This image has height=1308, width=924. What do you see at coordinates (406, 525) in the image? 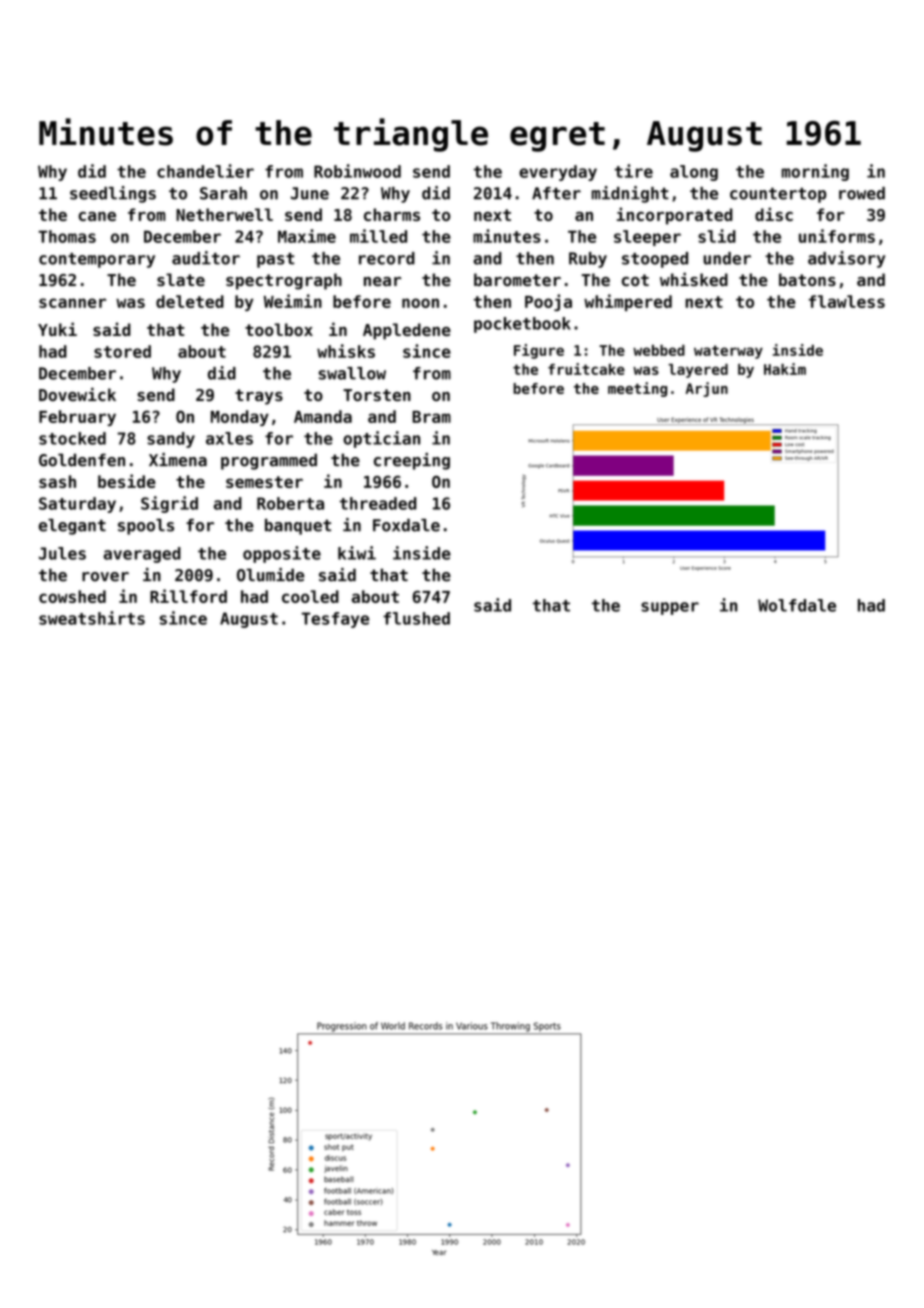
I see `Foxdale` at bounding box center [406, 525].
